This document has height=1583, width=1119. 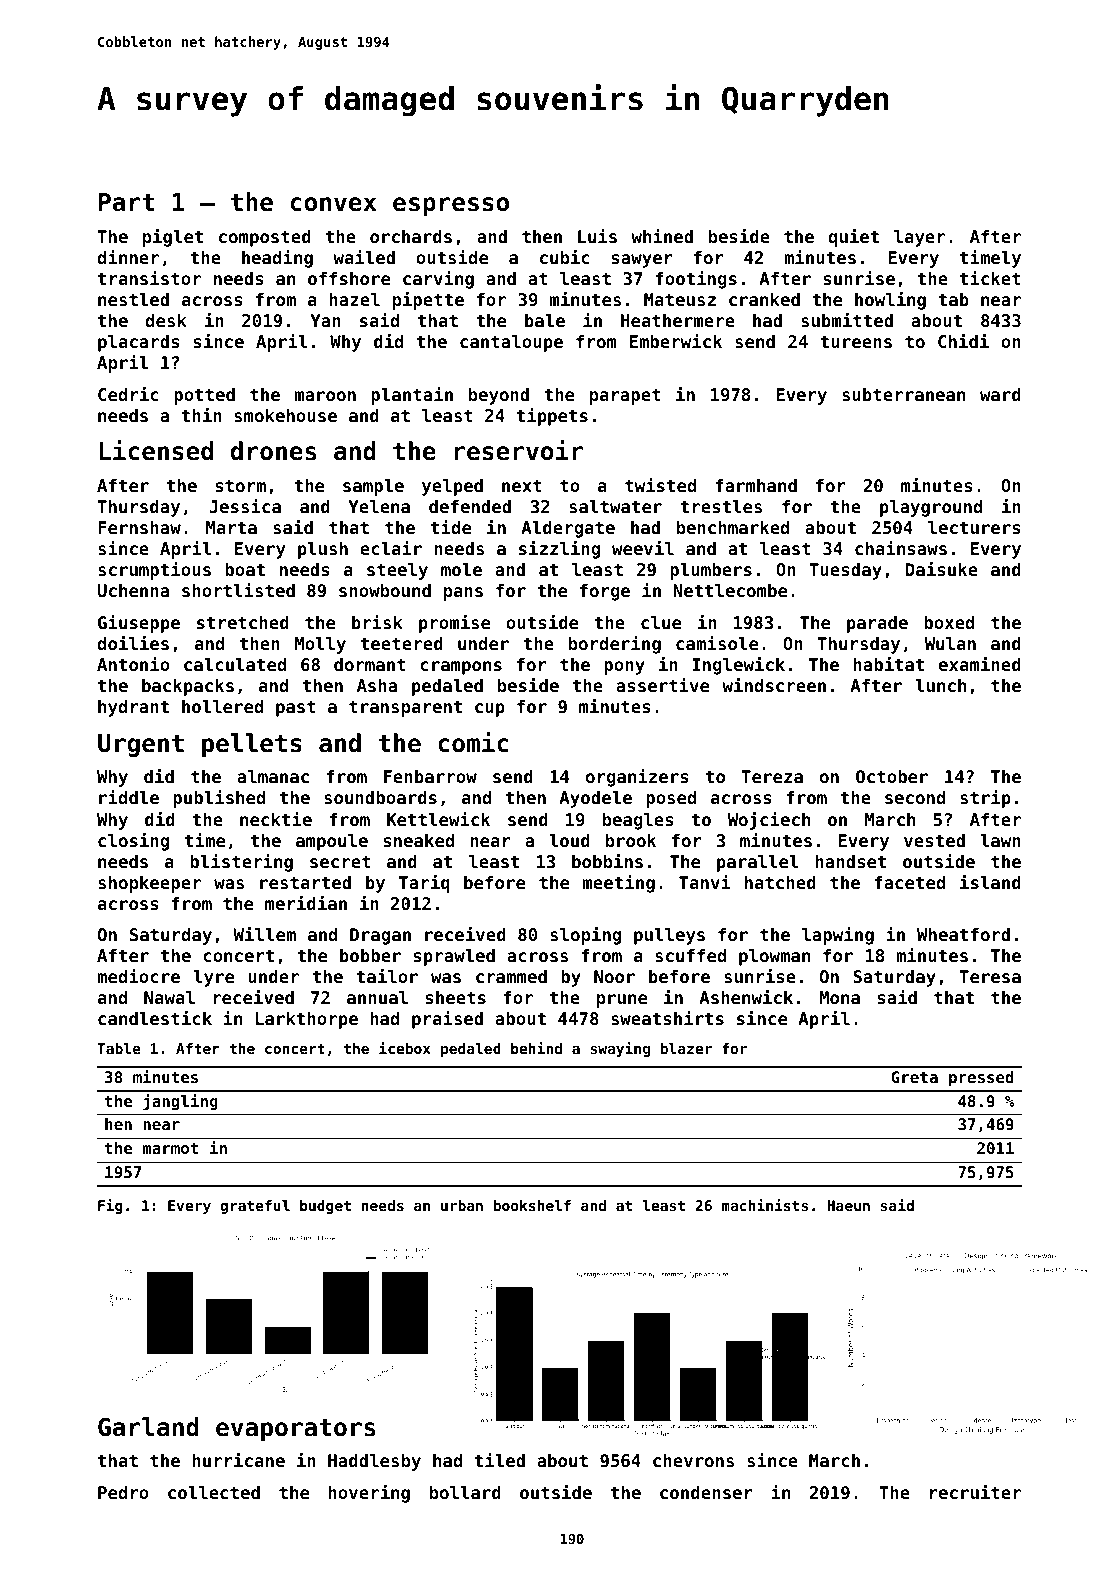 I want to click on Wojciech, so click(x=769, y=821).
